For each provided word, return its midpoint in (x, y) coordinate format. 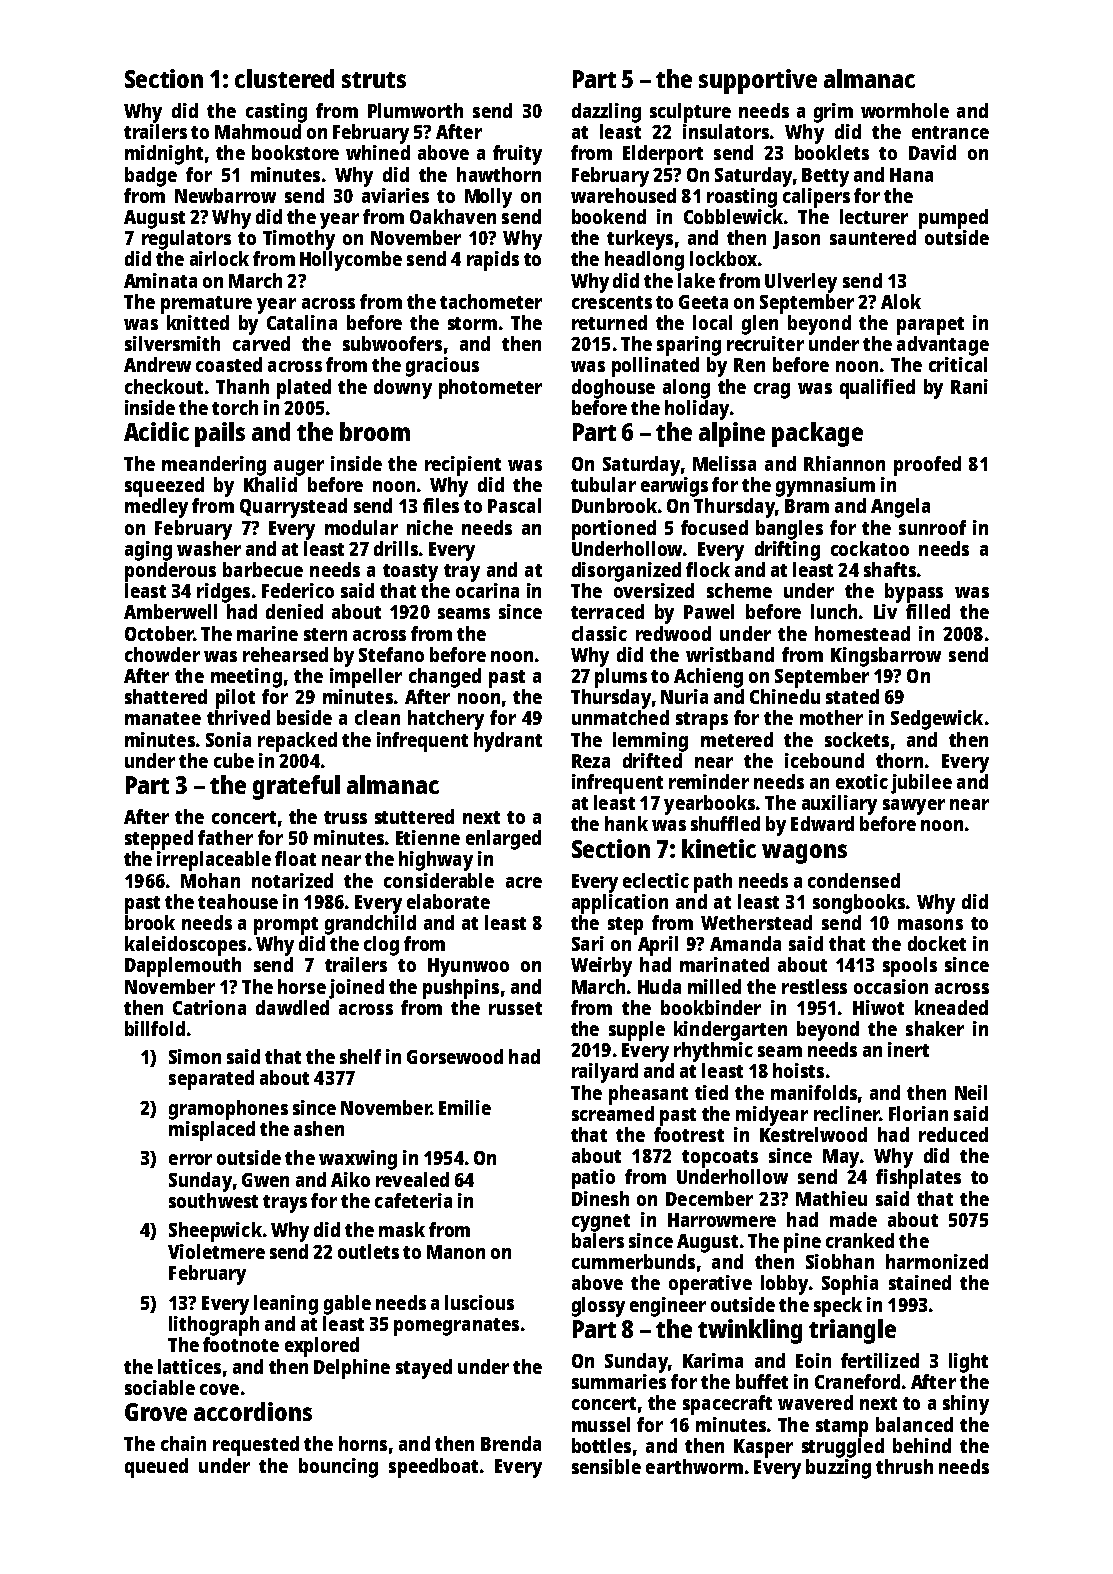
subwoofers (392, 343)
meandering (214, 466)
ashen (319, 1128)
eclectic (656, 880)
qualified (877, 389)
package (817, 434)
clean (377, 717)
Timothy (299, 240)
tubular (603, 484)
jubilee (921, 784)
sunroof (932, 527)
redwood (673, 633)
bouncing (338, 1468)
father (225, 837)
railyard (605, 1073)
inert (908, 1049)
